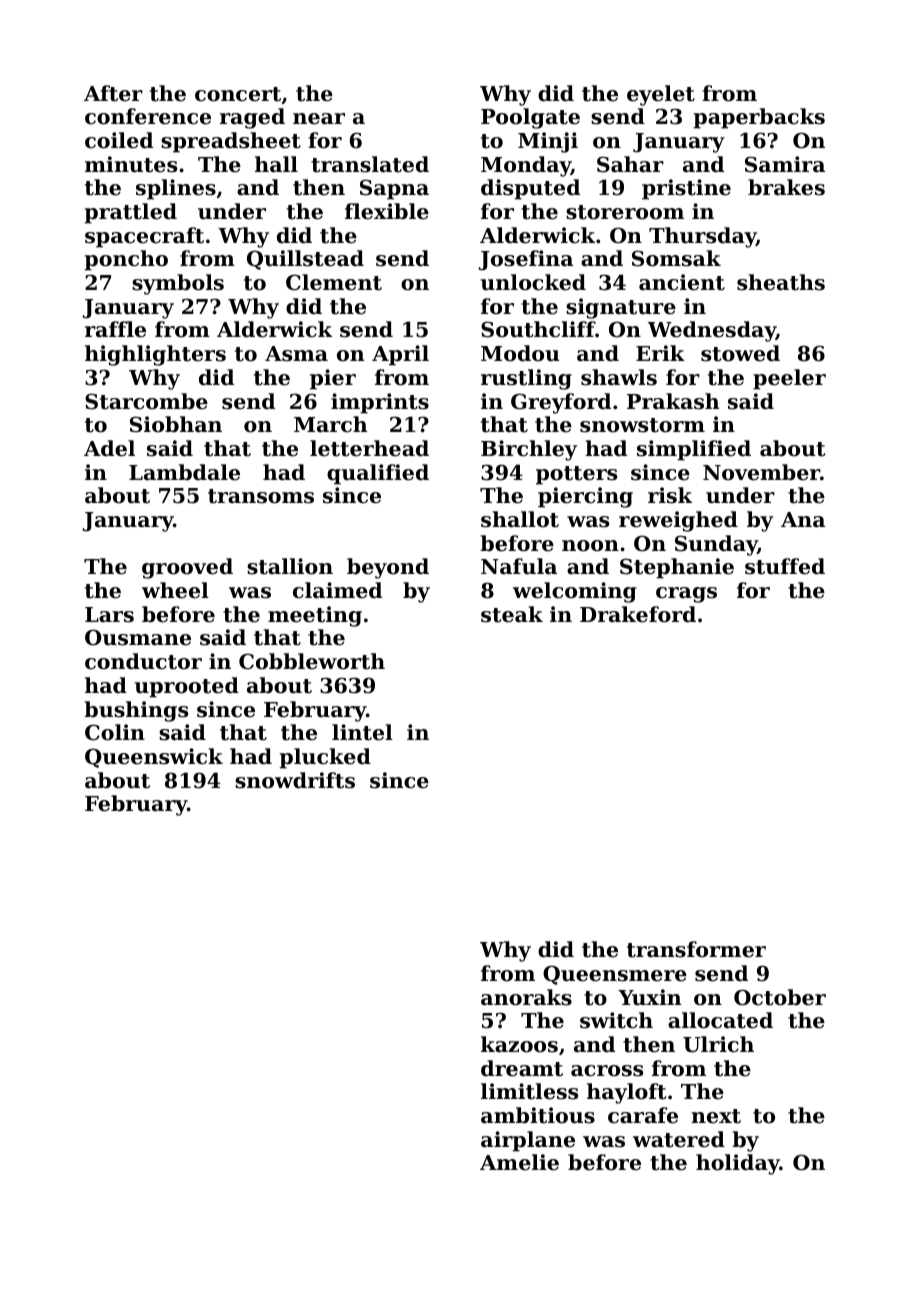  Describe the element at coordinates (312, 661) in the screenshot. I see `Cobbleworth` at that location.
